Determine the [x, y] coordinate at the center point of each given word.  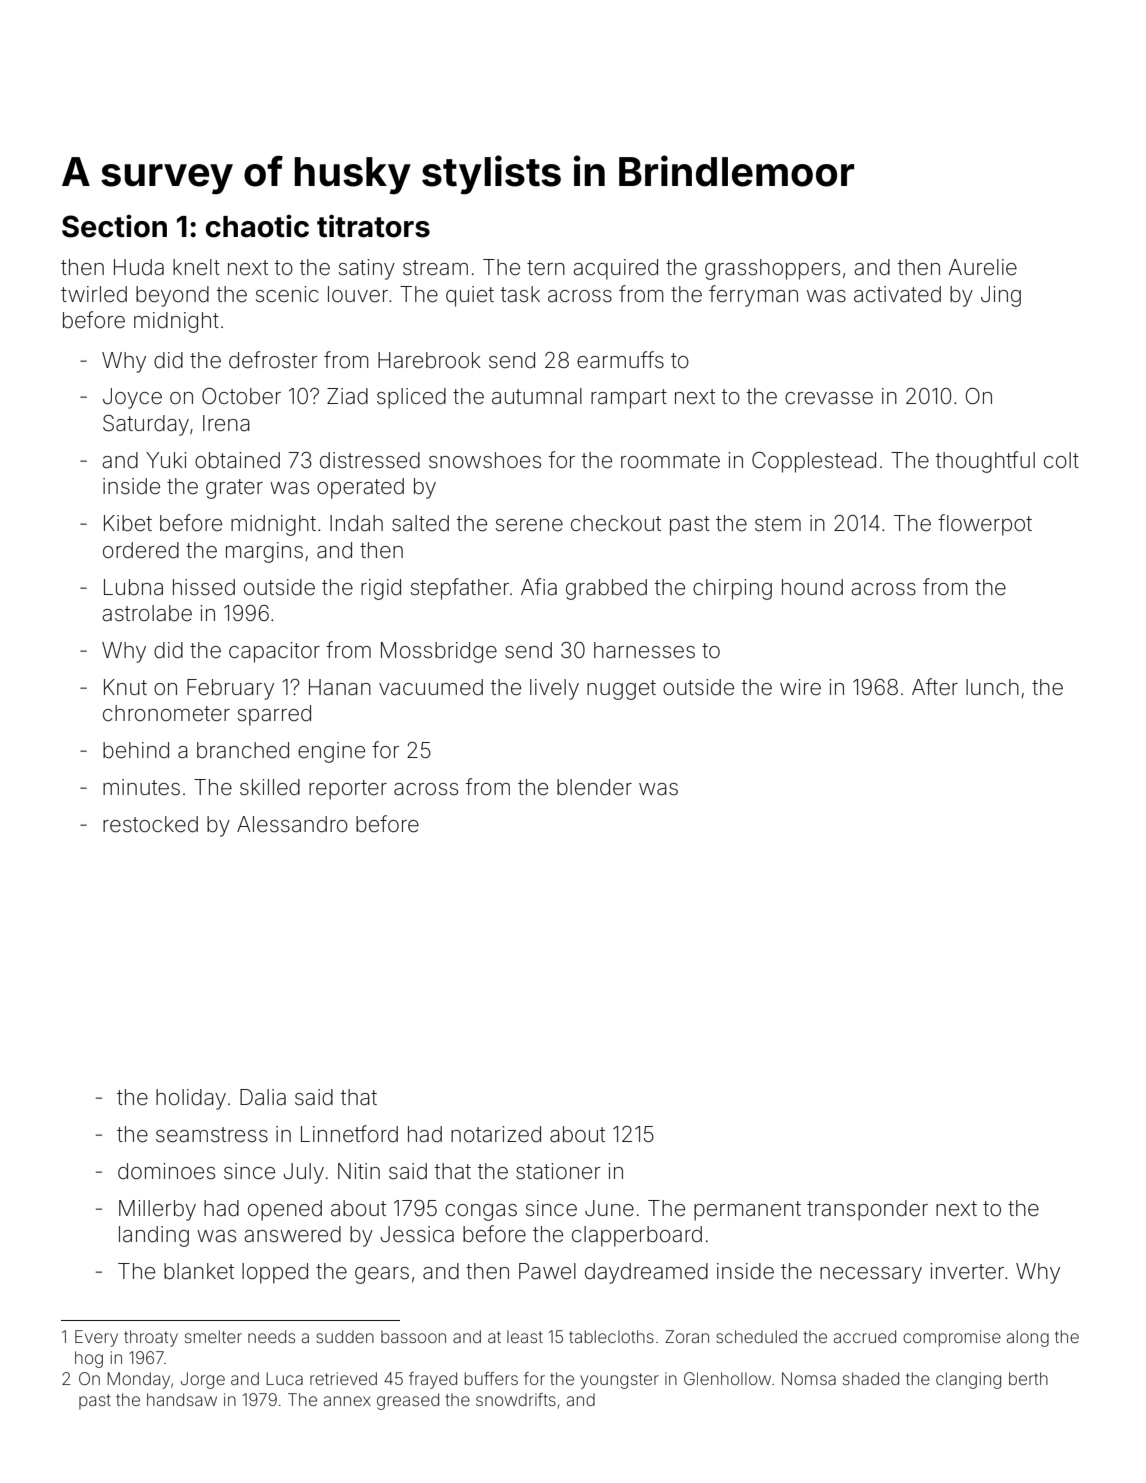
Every [96, 1338]
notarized [496, 1134]
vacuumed [431, 687]
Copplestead [814, 462]
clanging [968, 1380]
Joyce [132, 398]
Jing [1001, 296]
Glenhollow [727, 1378]
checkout [616, 523]
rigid [381, 589]
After [935, 687]
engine [331, 752]
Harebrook [429, 360]
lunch [992, 687]
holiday [191, 1099]
